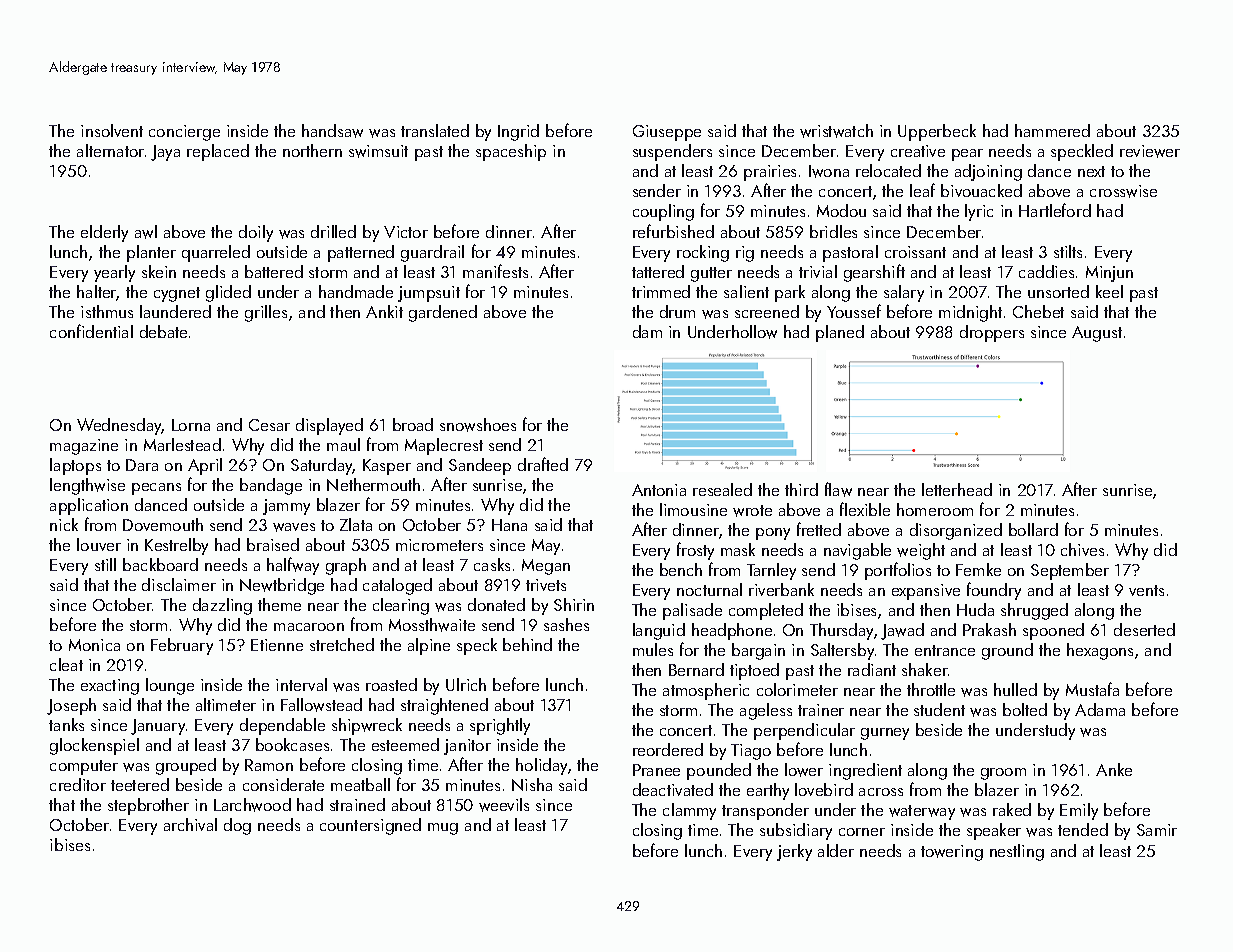 The height and width of the screenshot is (952, 1233). Describe the element at coordinates (110, 687) in the screenshot. I see `exacting` at that location.
